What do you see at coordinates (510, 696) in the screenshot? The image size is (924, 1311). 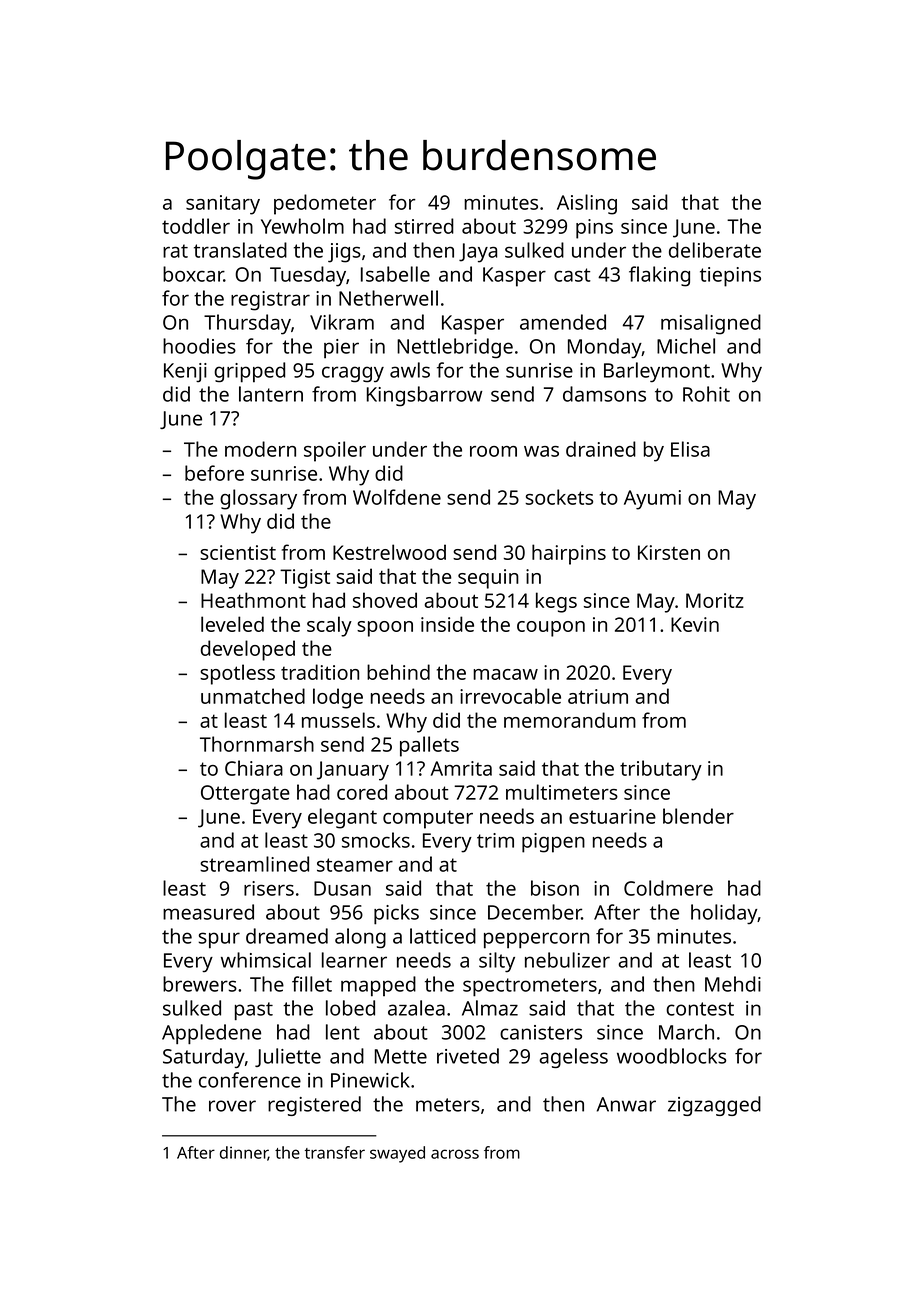 I see `irrevocable` at bounding box center [510, 696].
